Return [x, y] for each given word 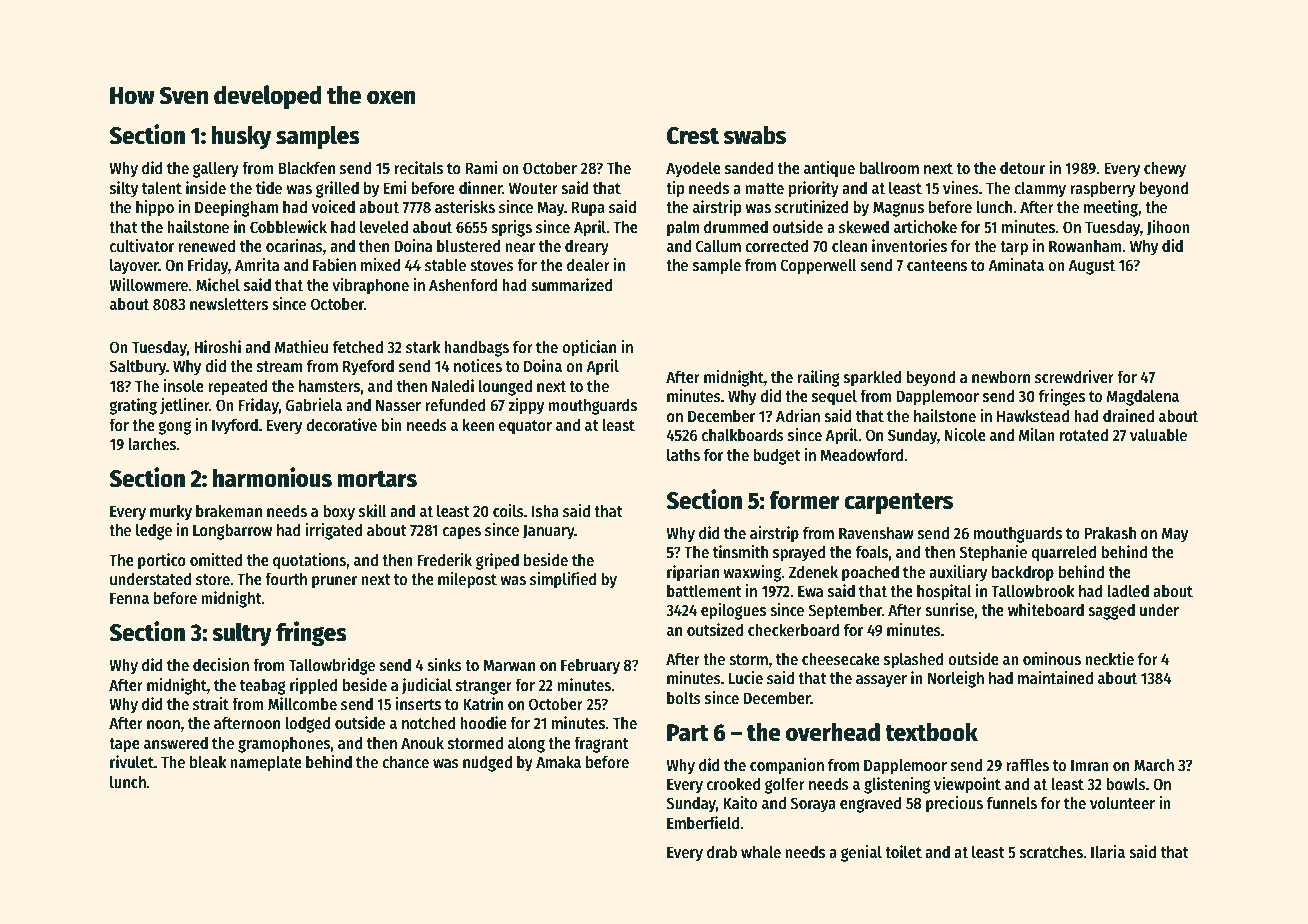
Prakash [1110, 533]
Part [688, 733]
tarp [1014, 248]
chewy [1165, 169]
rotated [1084, 434]
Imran [1090, 765]
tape [124, 745]
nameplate [266, 764]
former [804, 500]
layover [134, 267]
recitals [418, 168]
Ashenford [463, 285]
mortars [377, 479]
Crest [693, 136]
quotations [309, 561]
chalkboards [743, 435]
